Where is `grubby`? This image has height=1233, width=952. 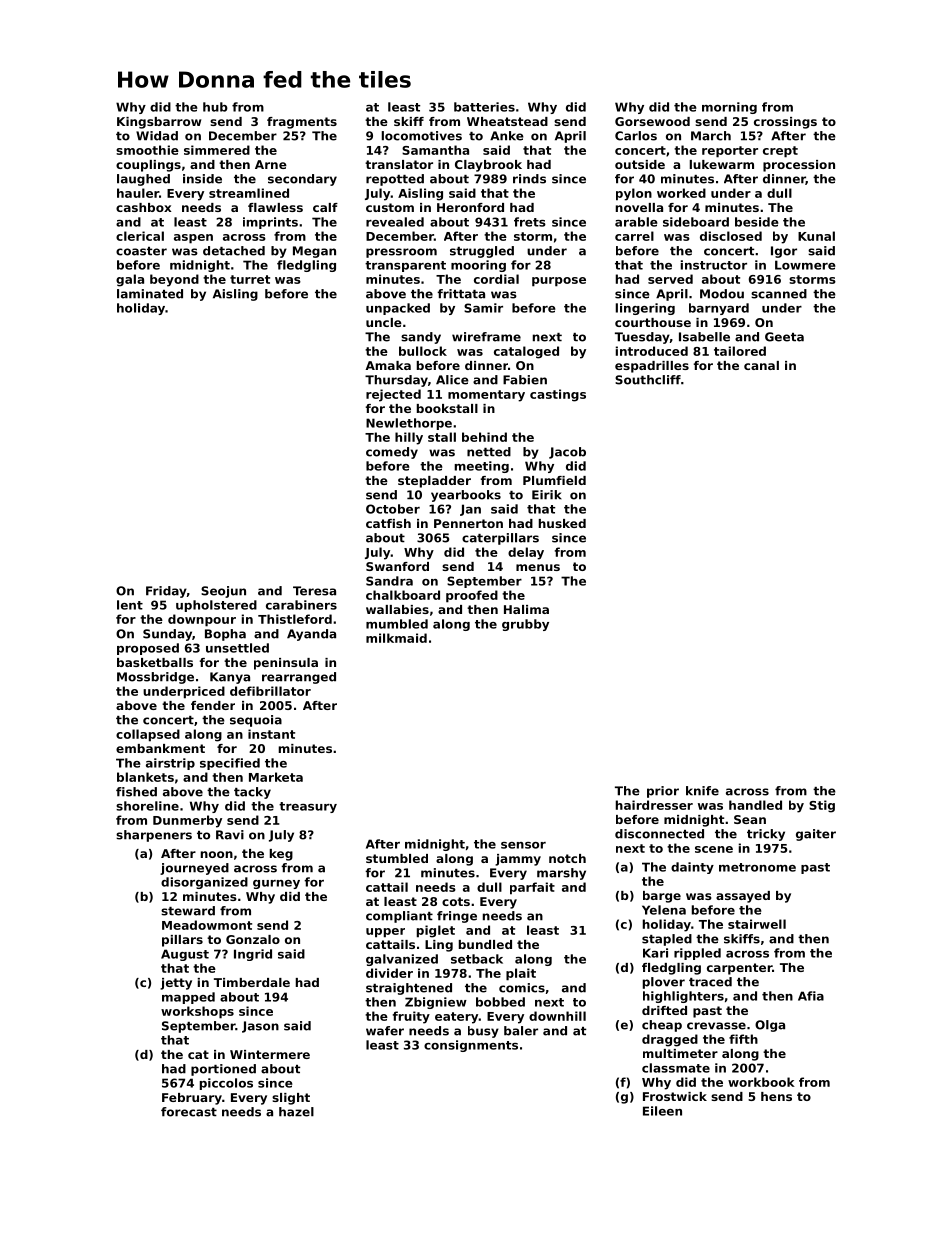
grubby is located at coordinates (525, 625).
